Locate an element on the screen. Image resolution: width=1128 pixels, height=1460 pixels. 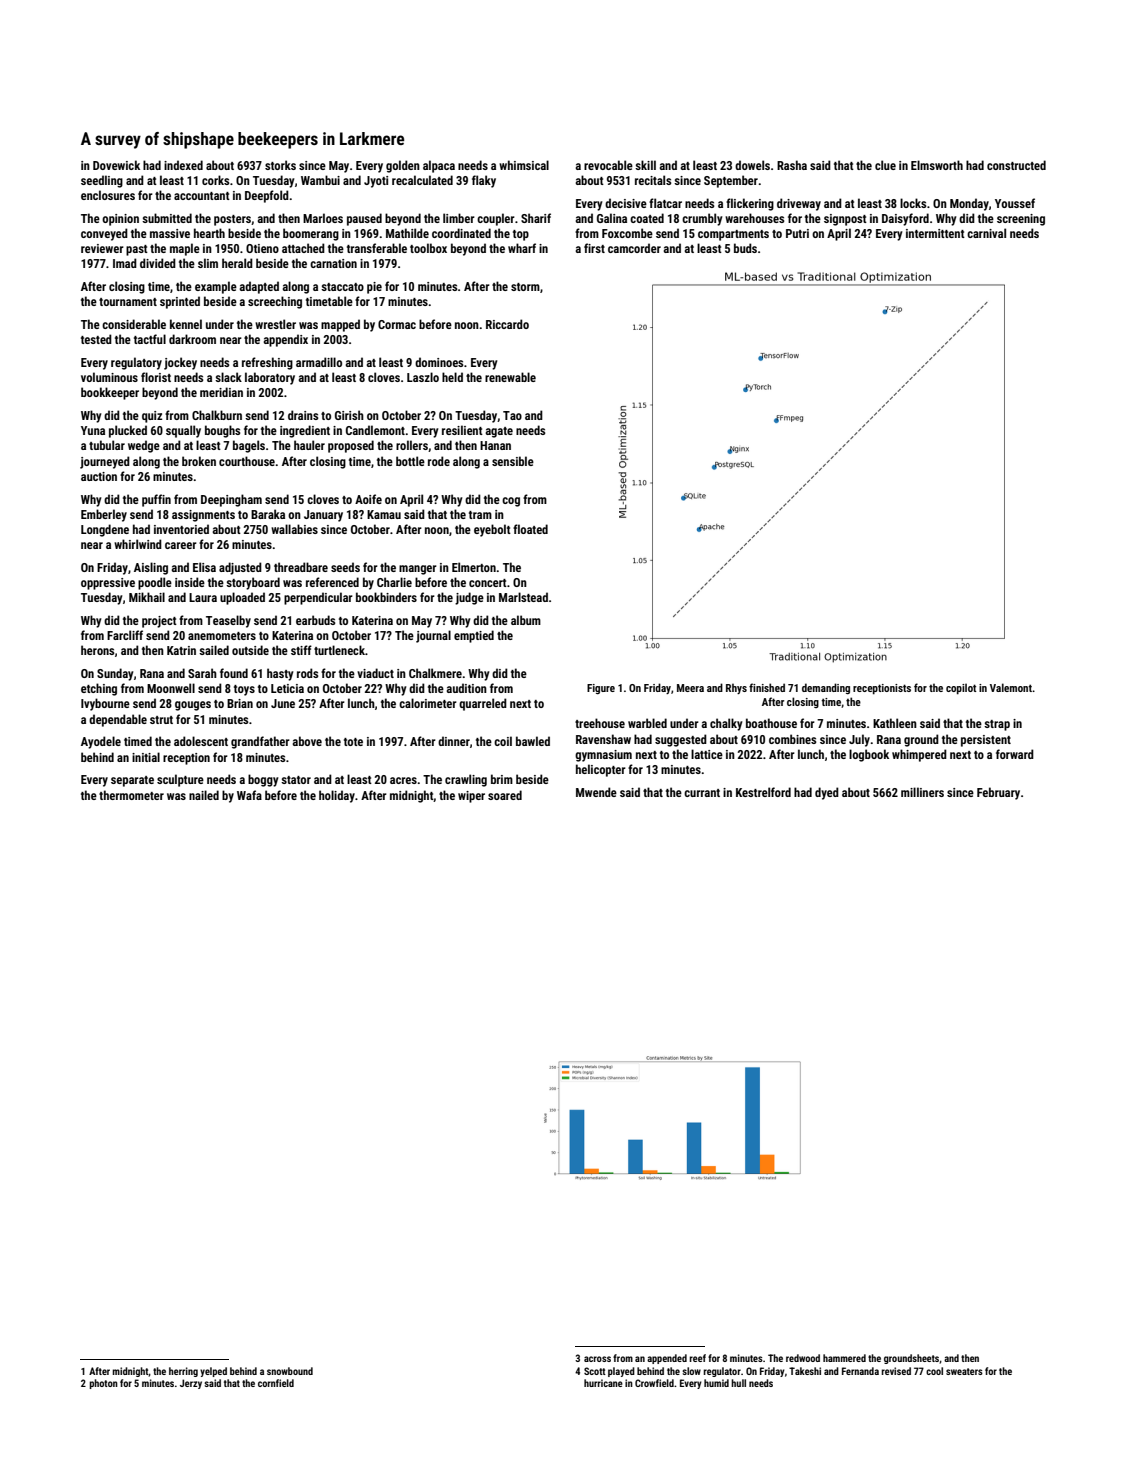
dyed is located at coordinates (827, 793).
